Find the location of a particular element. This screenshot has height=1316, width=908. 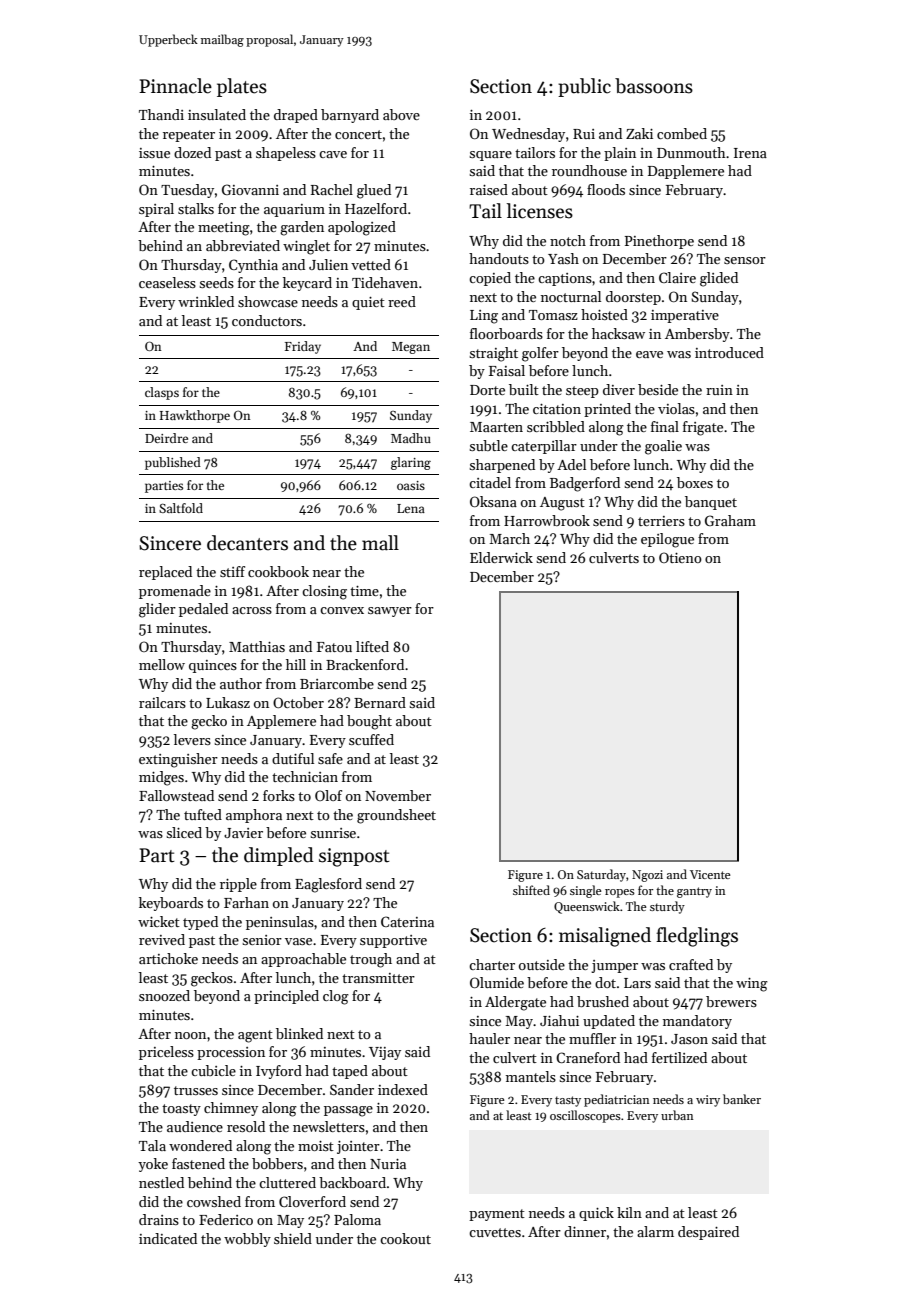

tasty is located at coordinates (568, 1101).
